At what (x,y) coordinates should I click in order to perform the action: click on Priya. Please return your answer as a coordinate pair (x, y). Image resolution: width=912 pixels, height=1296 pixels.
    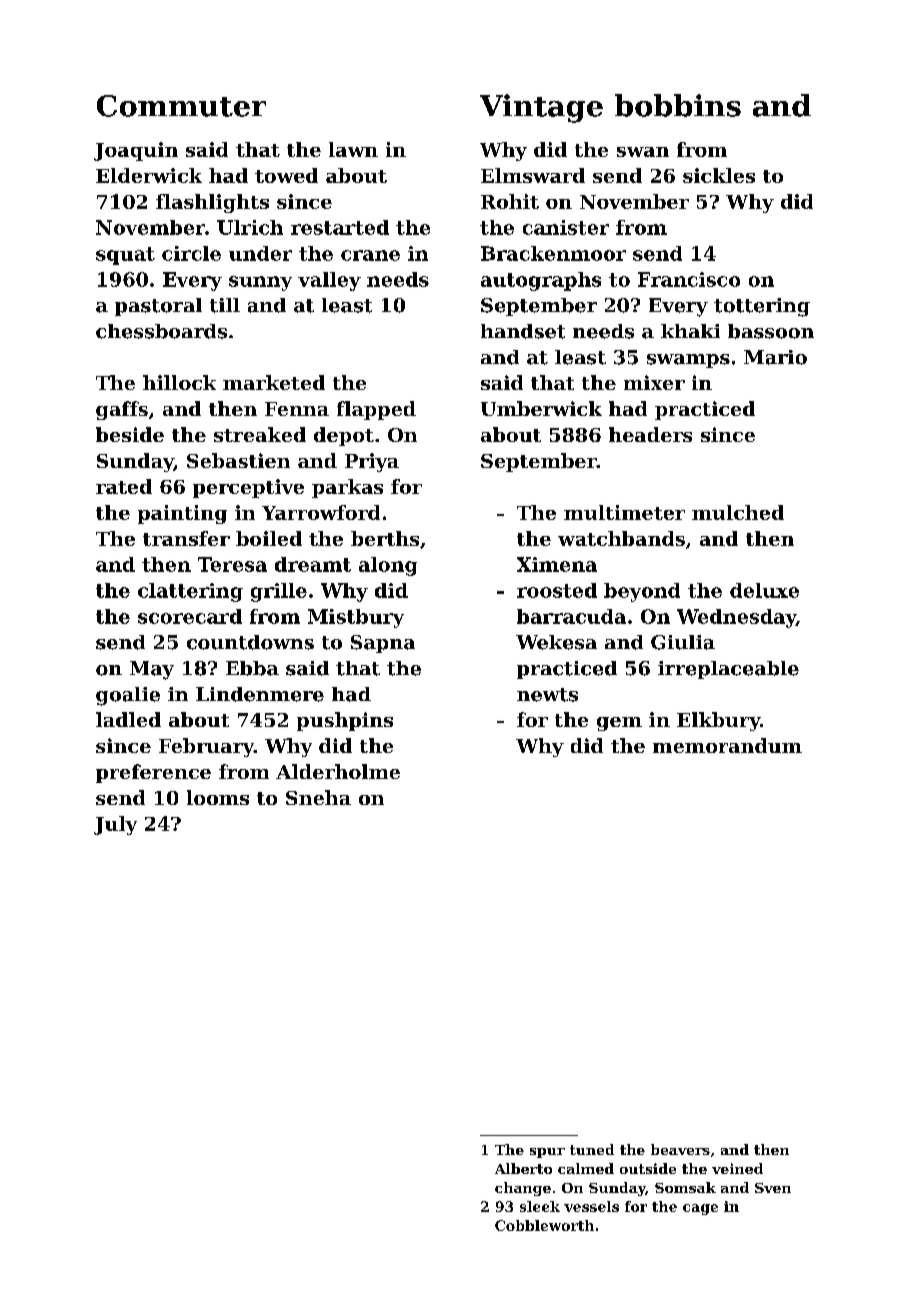
    Looking at the image, I should click on (372, 462).
